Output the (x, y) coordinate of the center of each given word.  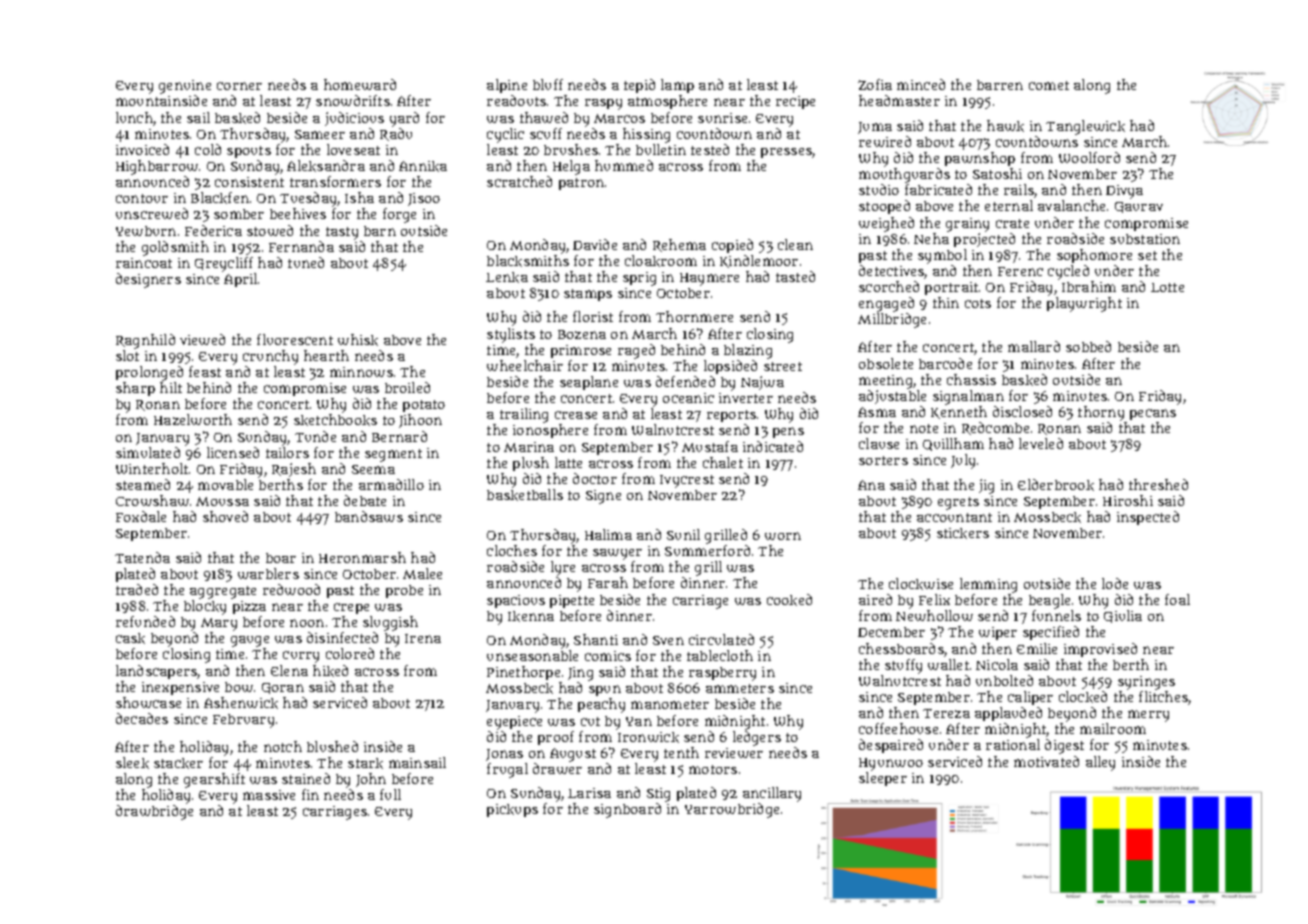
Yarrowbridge (732, 810)
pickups (512, 810)
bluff (548, 84)
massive (269, 795)
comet (1049, 85)
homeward (360, 84)
